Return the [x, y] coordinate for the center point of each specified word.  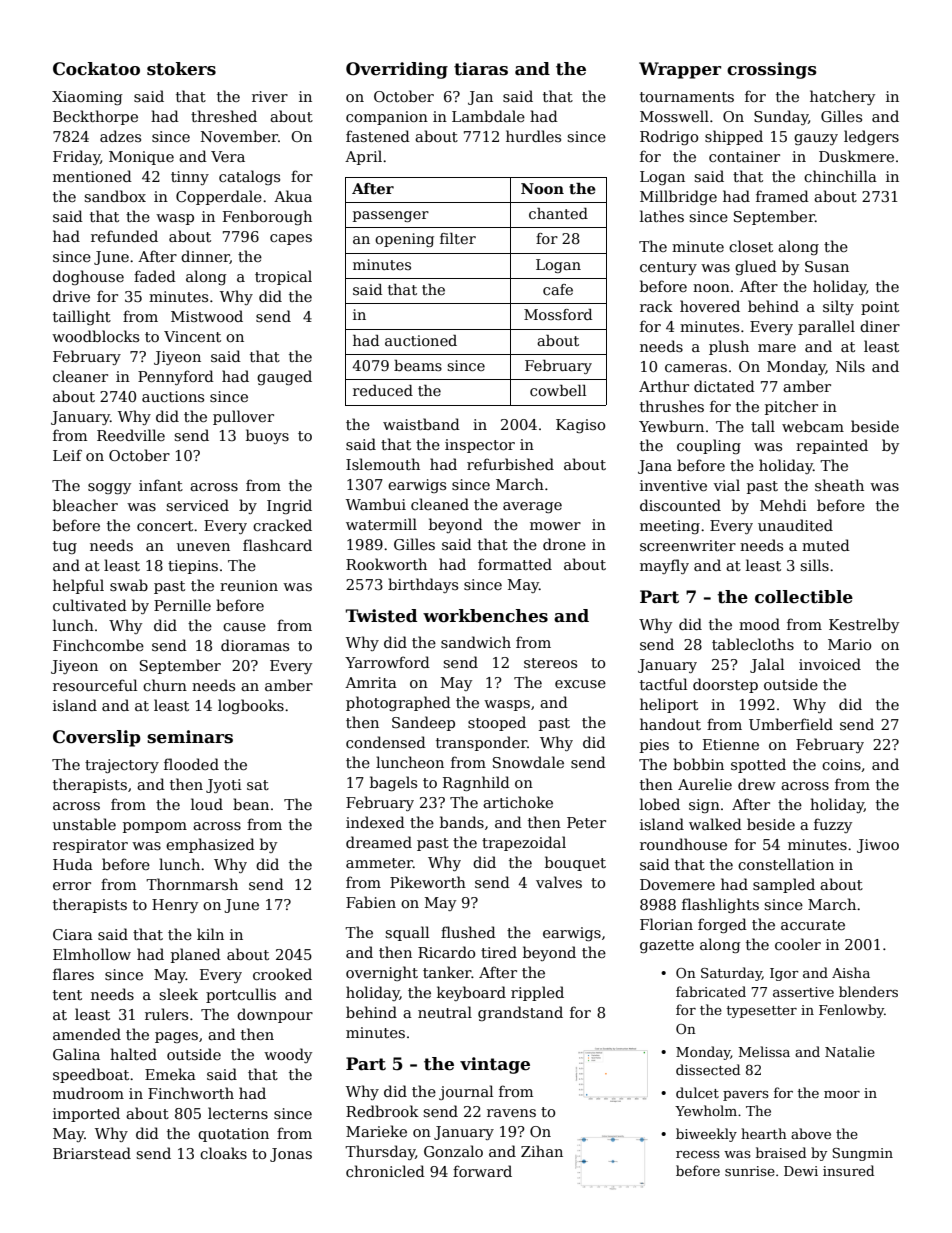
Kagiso [580, 426]
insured [848, 1170]
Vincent [192, 336]
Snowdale [528, 762]
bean [251, 804]
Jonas [291, 1155]
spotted [758, 765]
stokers [181, 69]
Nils [850, 366]
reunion [249, 585]
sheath [839, 485]
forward [482, 1171]
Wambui [376, 504]
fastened [378, 136]
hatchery [842, 97]
